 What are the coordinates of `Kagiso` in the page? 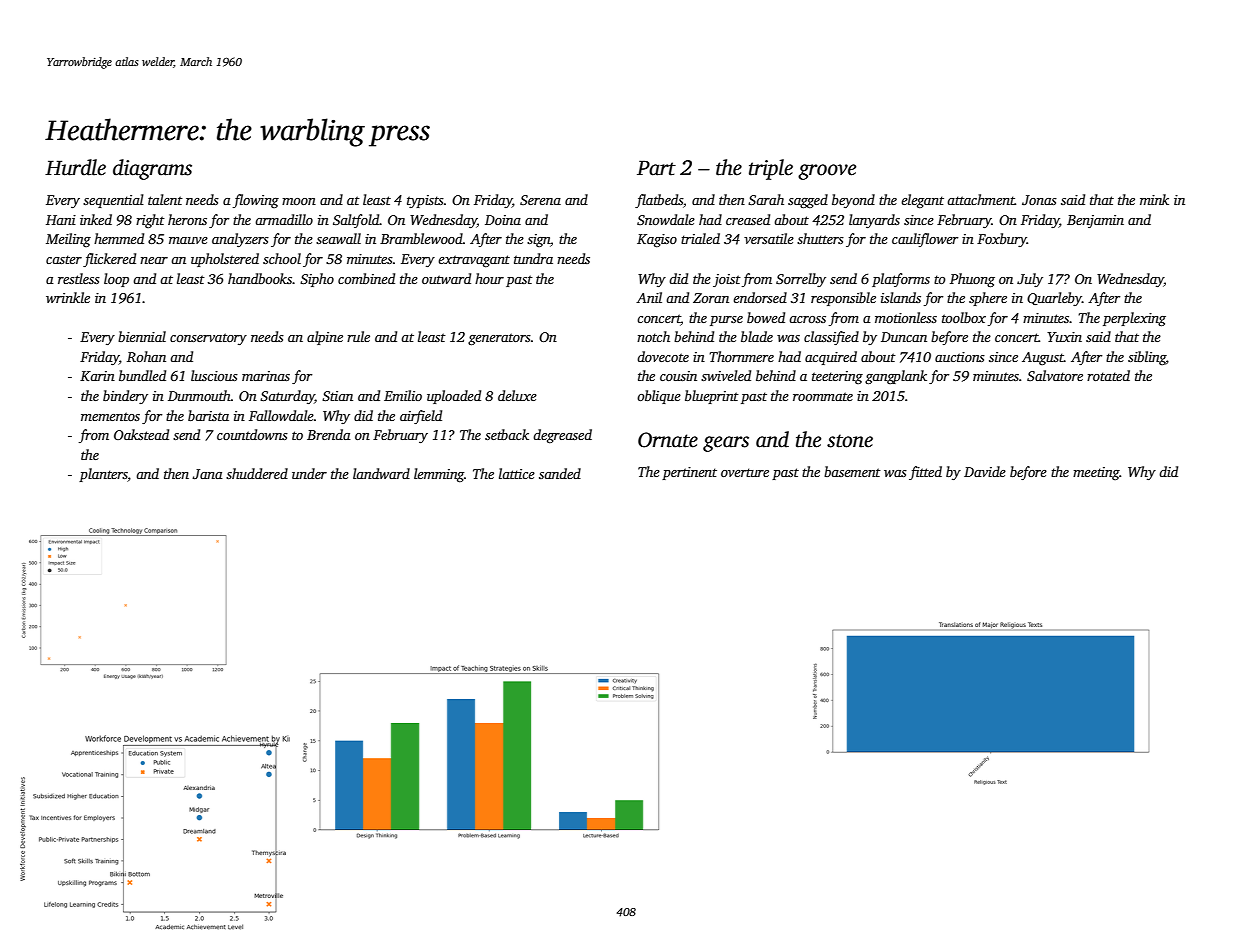 It's located at (657, 241).
